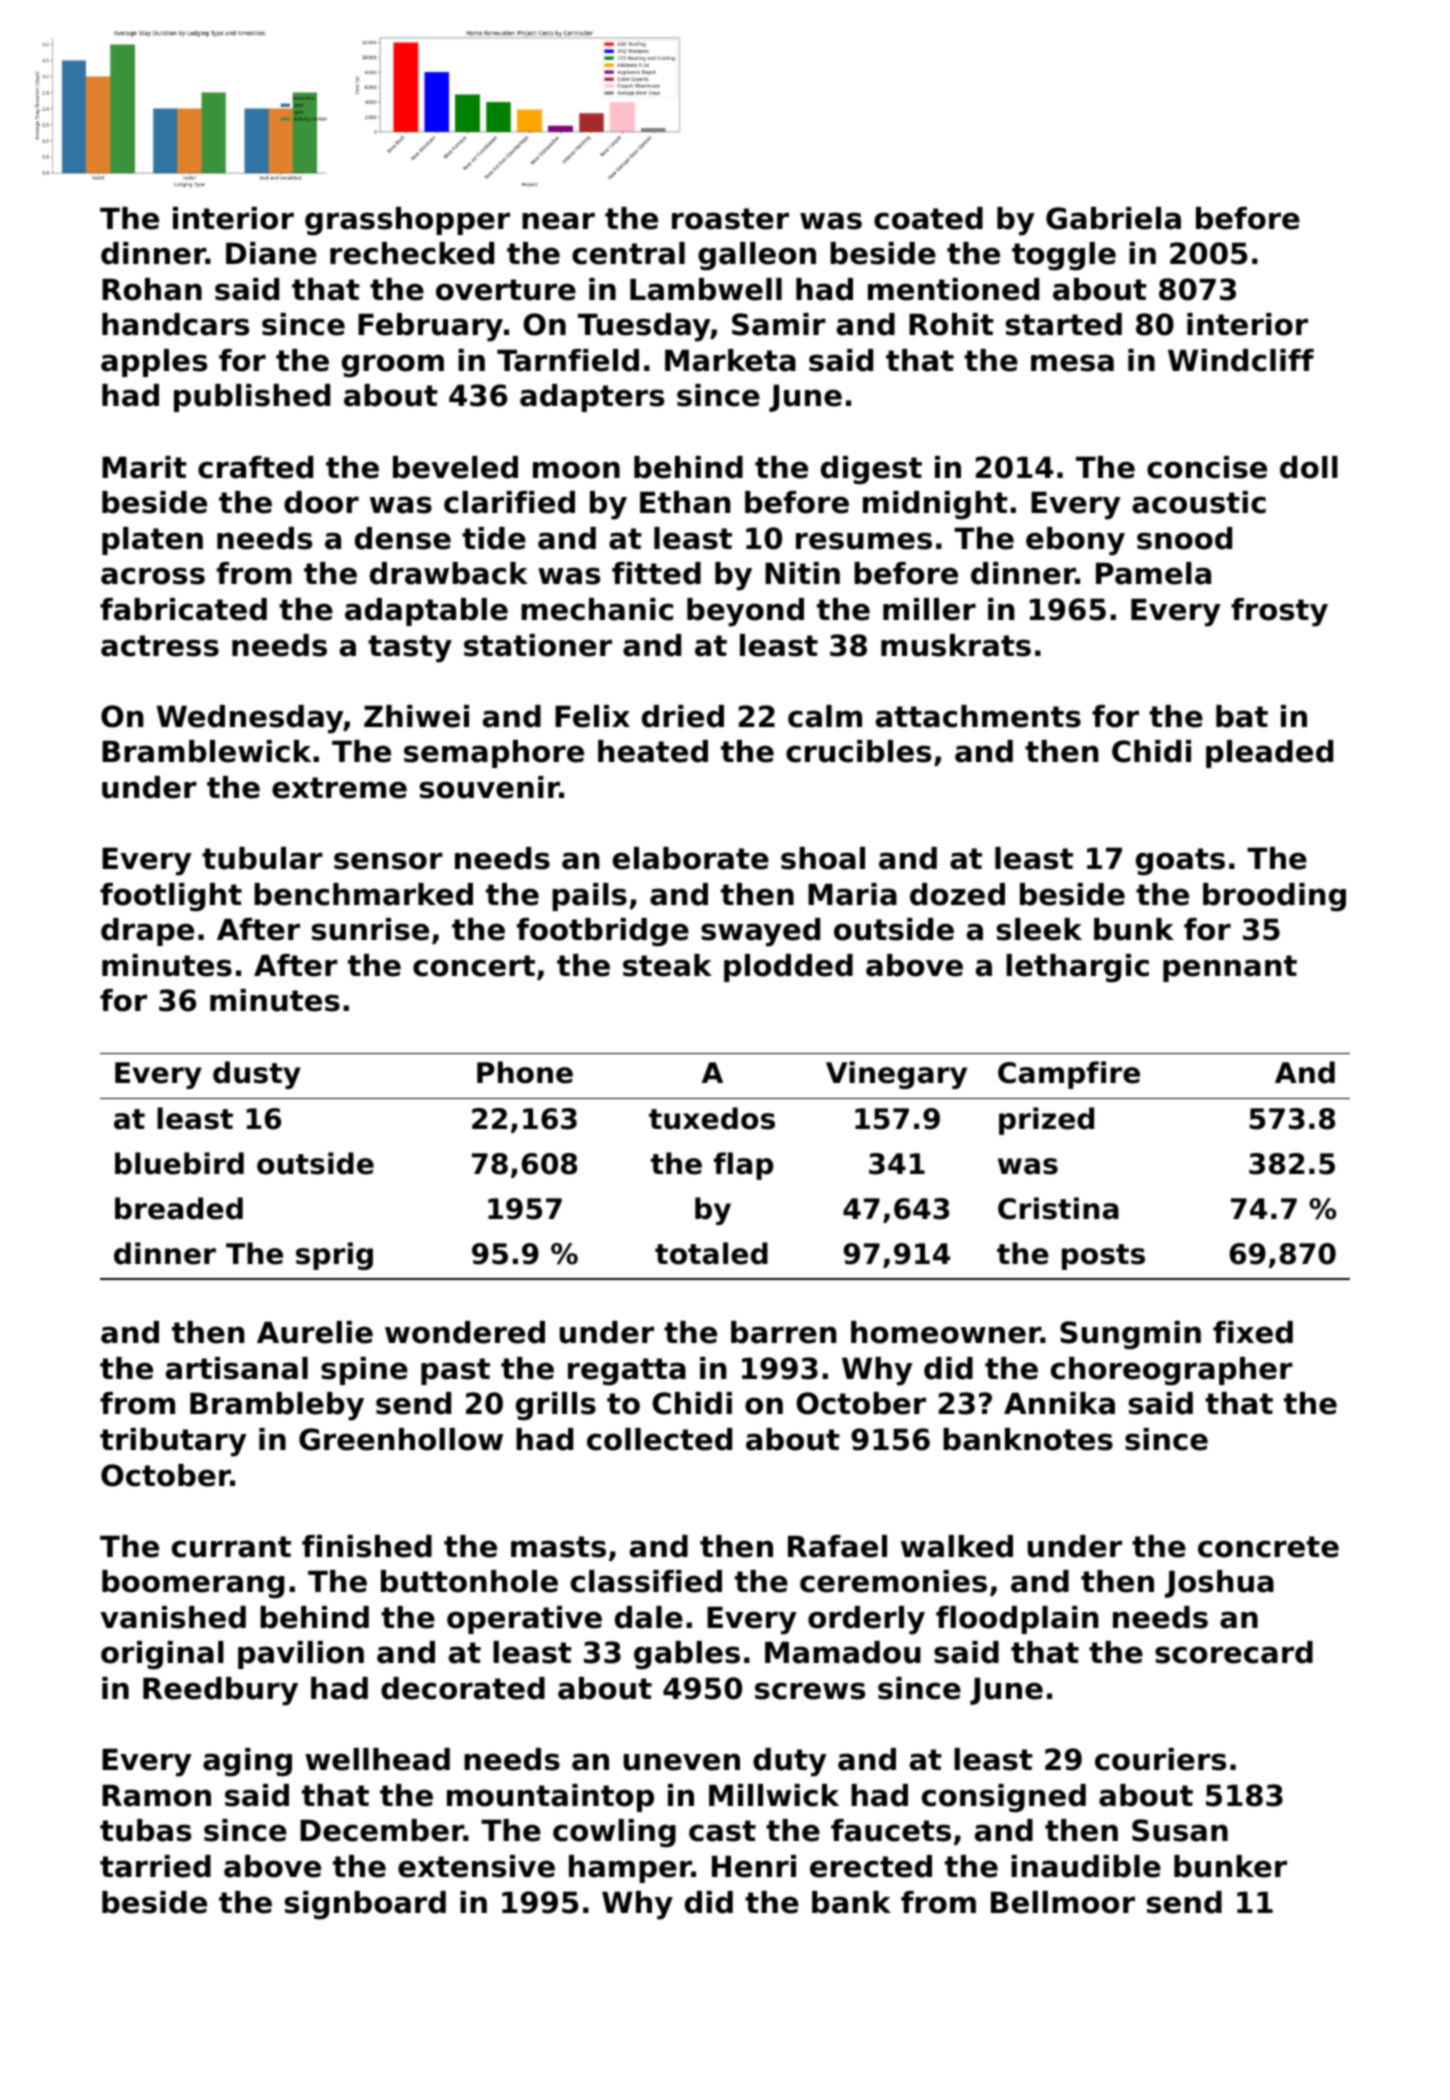  I want to click on tributary, so click(173, 1442).
